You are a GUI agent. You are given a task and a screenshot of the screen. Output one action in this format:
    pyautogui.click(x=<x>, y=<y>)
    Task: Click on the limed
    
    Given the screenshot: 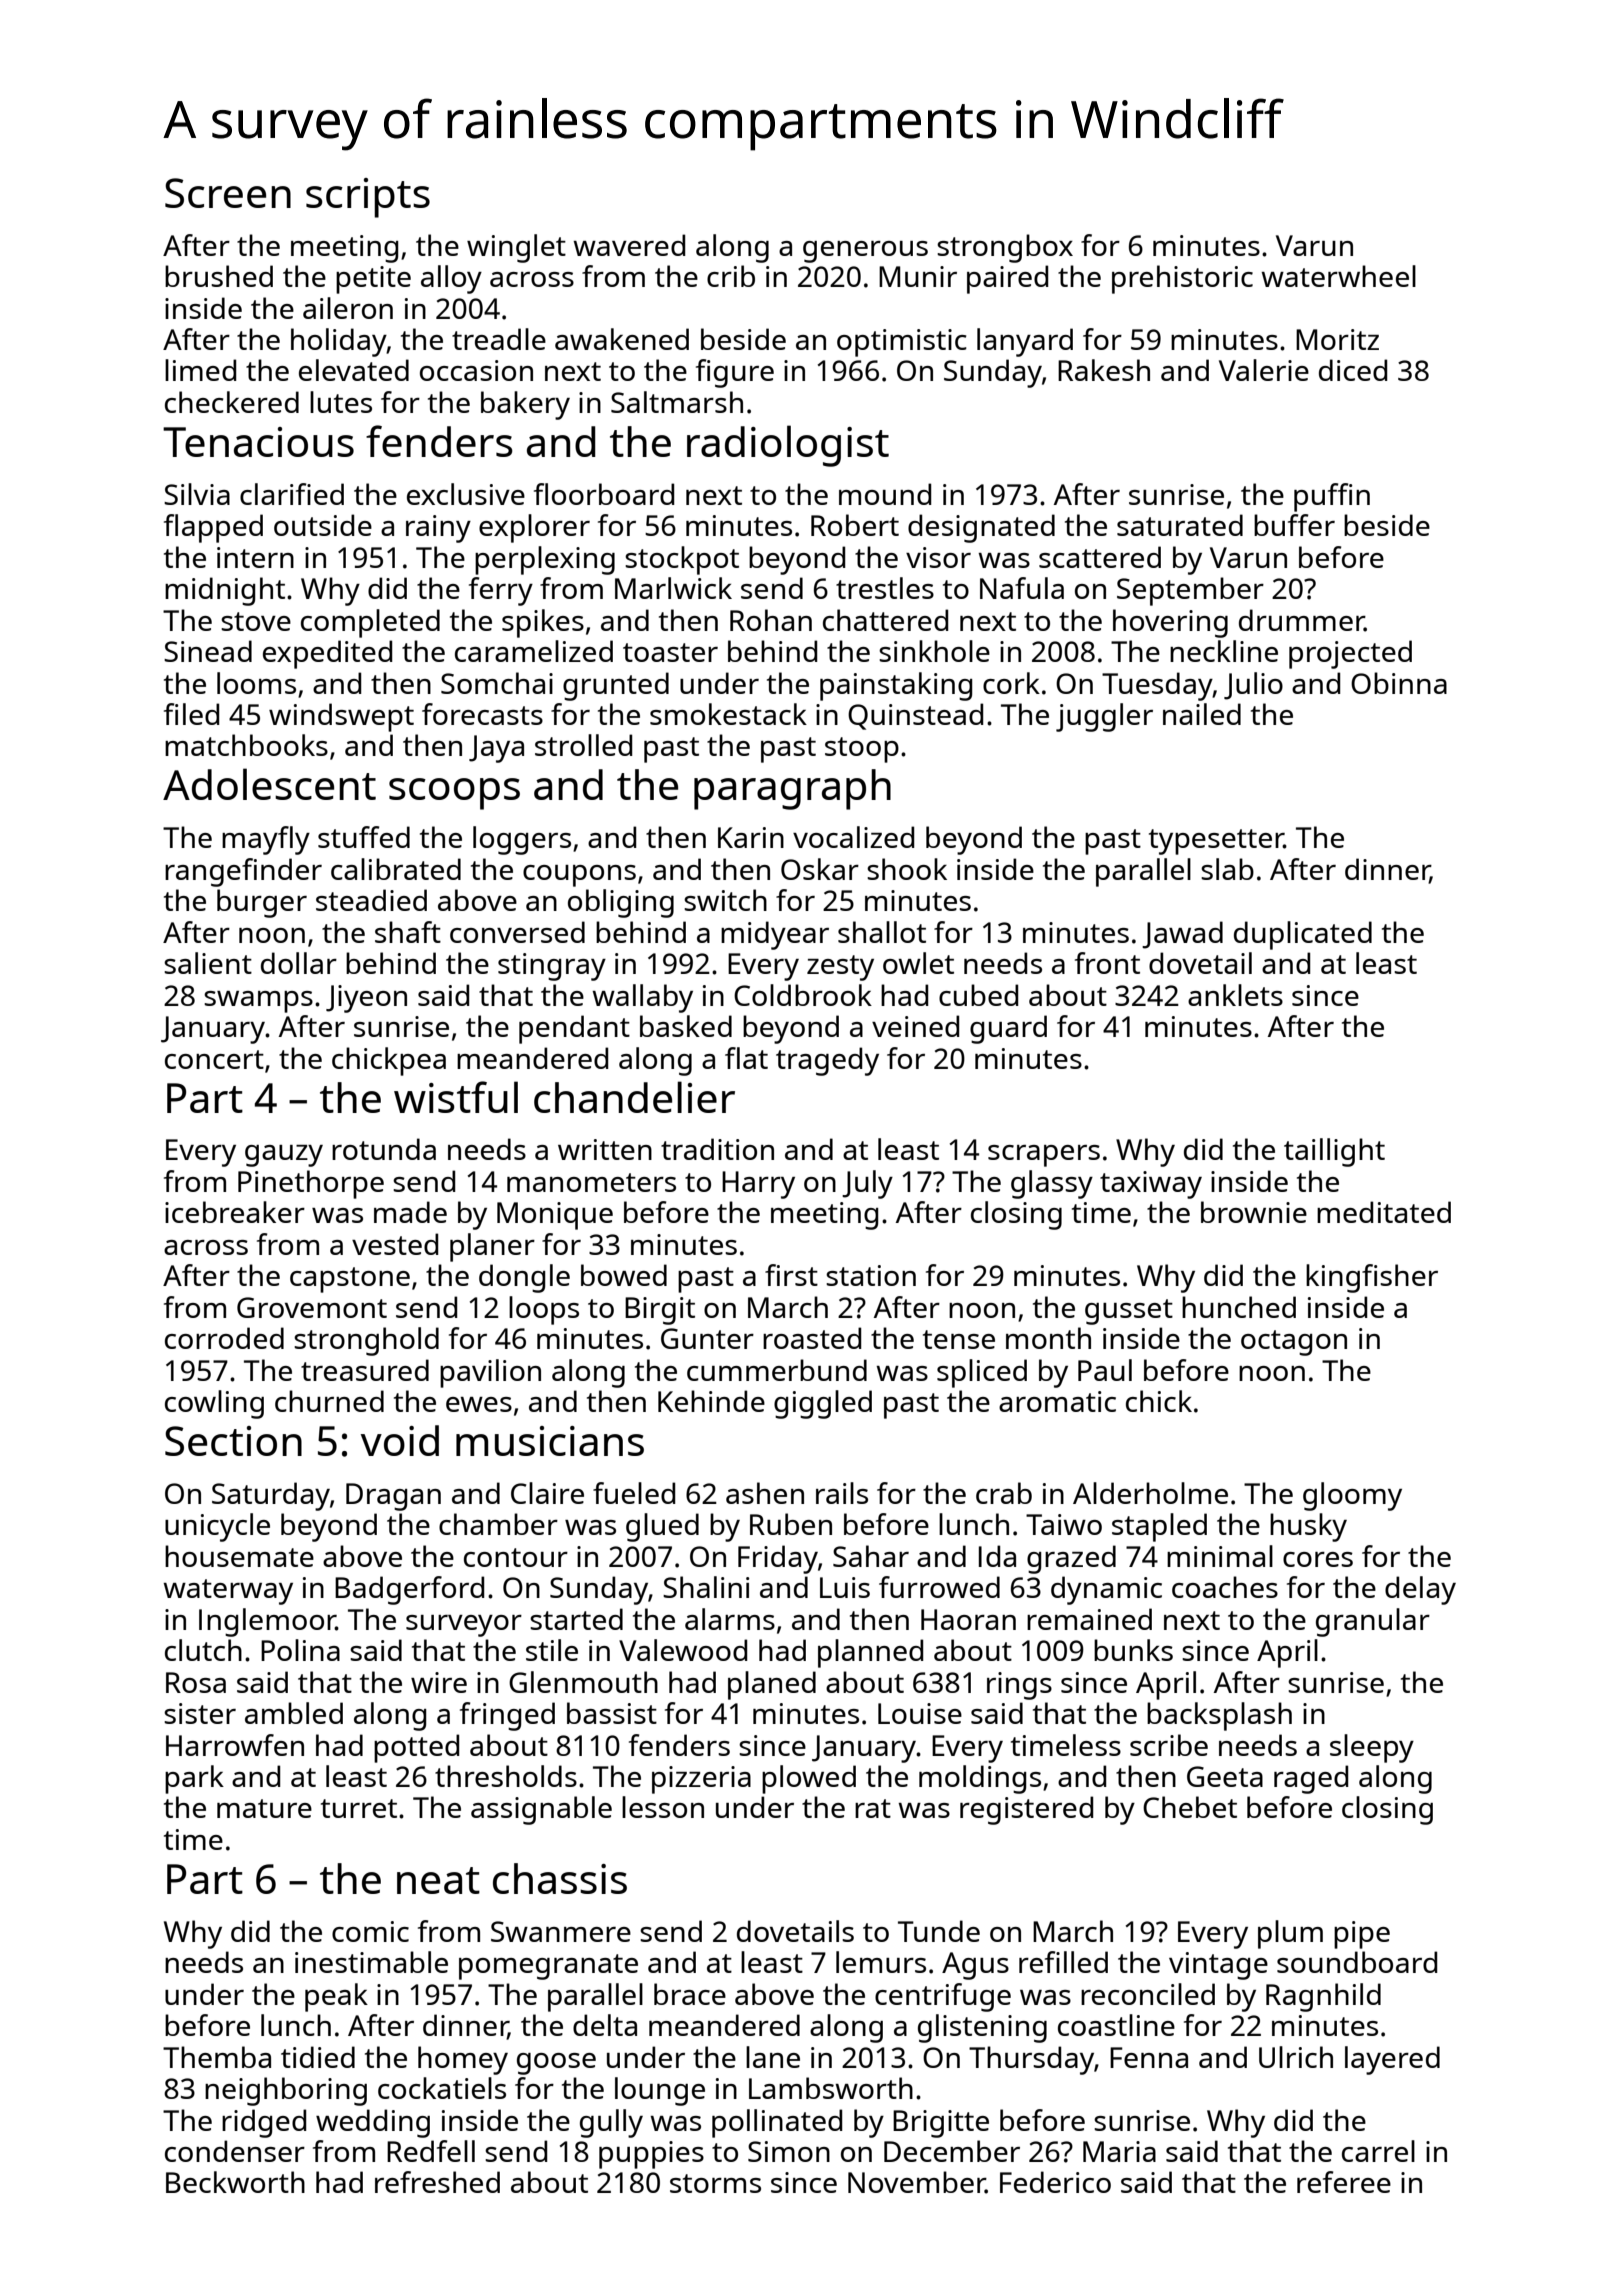 What is the action you would take?
    pyautogui.click(x=200, y=370)
